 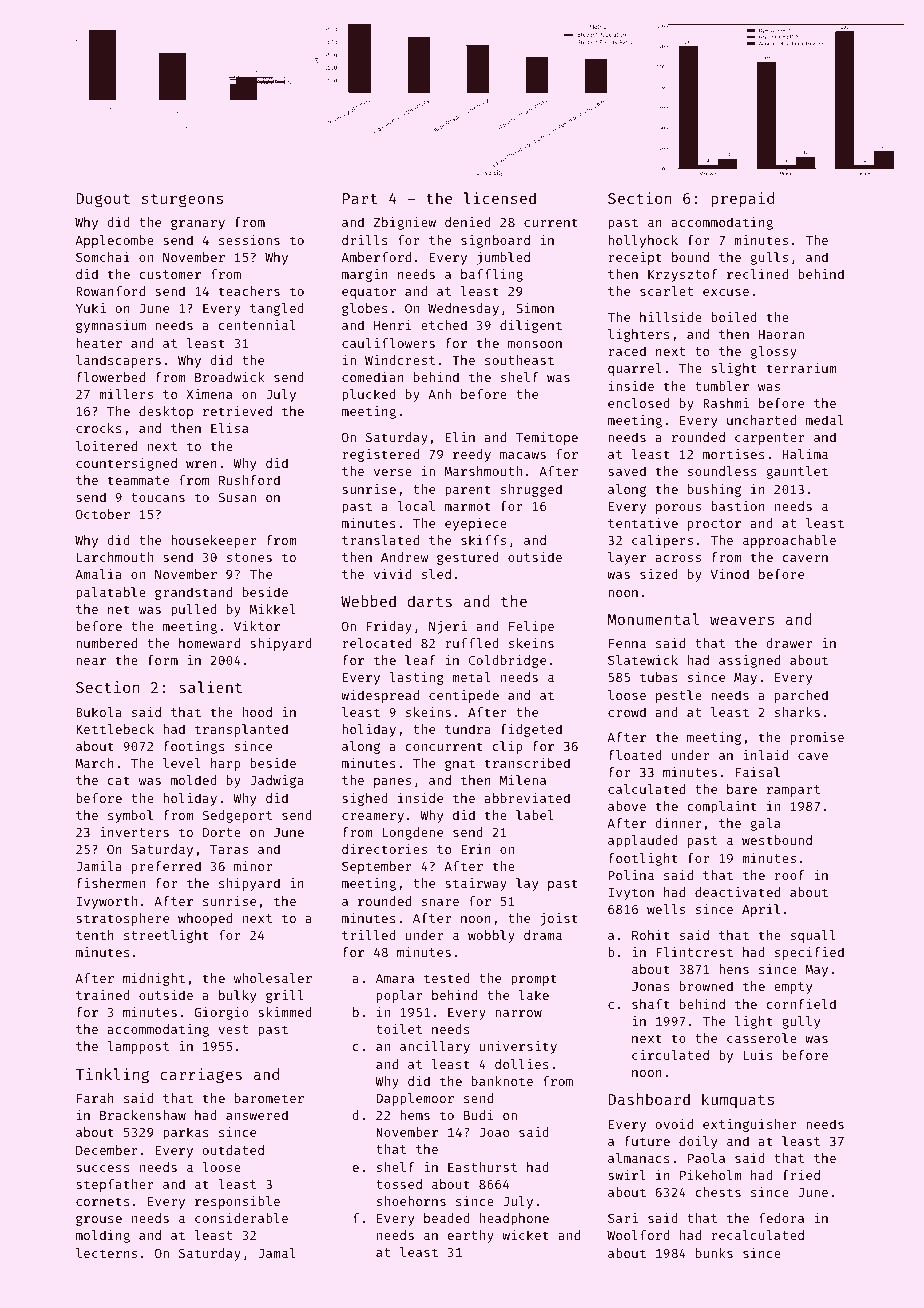 What do you see at coordinates (738, 506) in the page?
I see `bastion` at bounding box center [738, 506].
